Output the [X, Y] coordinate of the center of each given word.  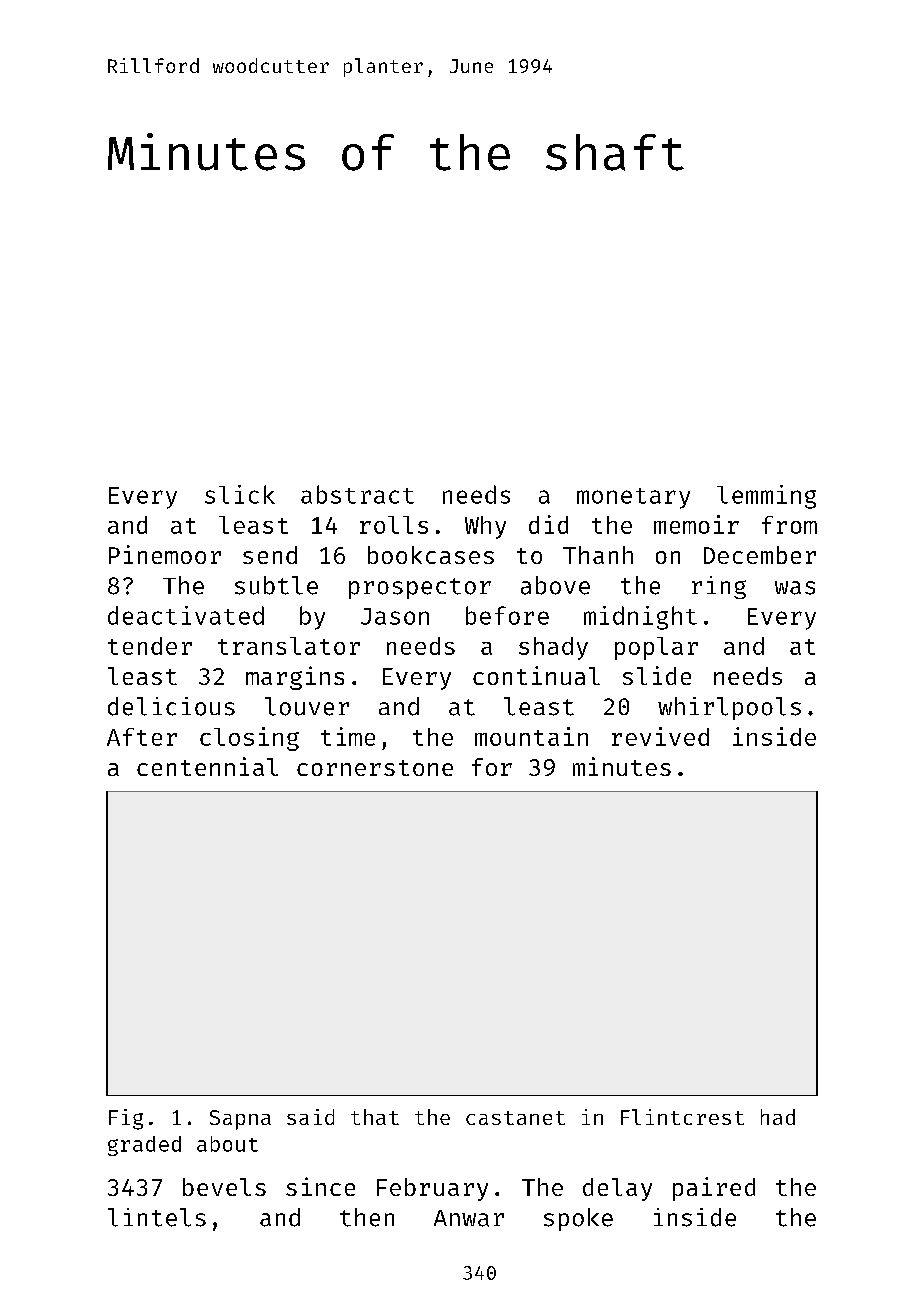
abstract [357, 494]
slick [240, 494]
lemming [766, 497]
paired [714, 1189]
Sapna [240, 1120]
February [432, 1189]
